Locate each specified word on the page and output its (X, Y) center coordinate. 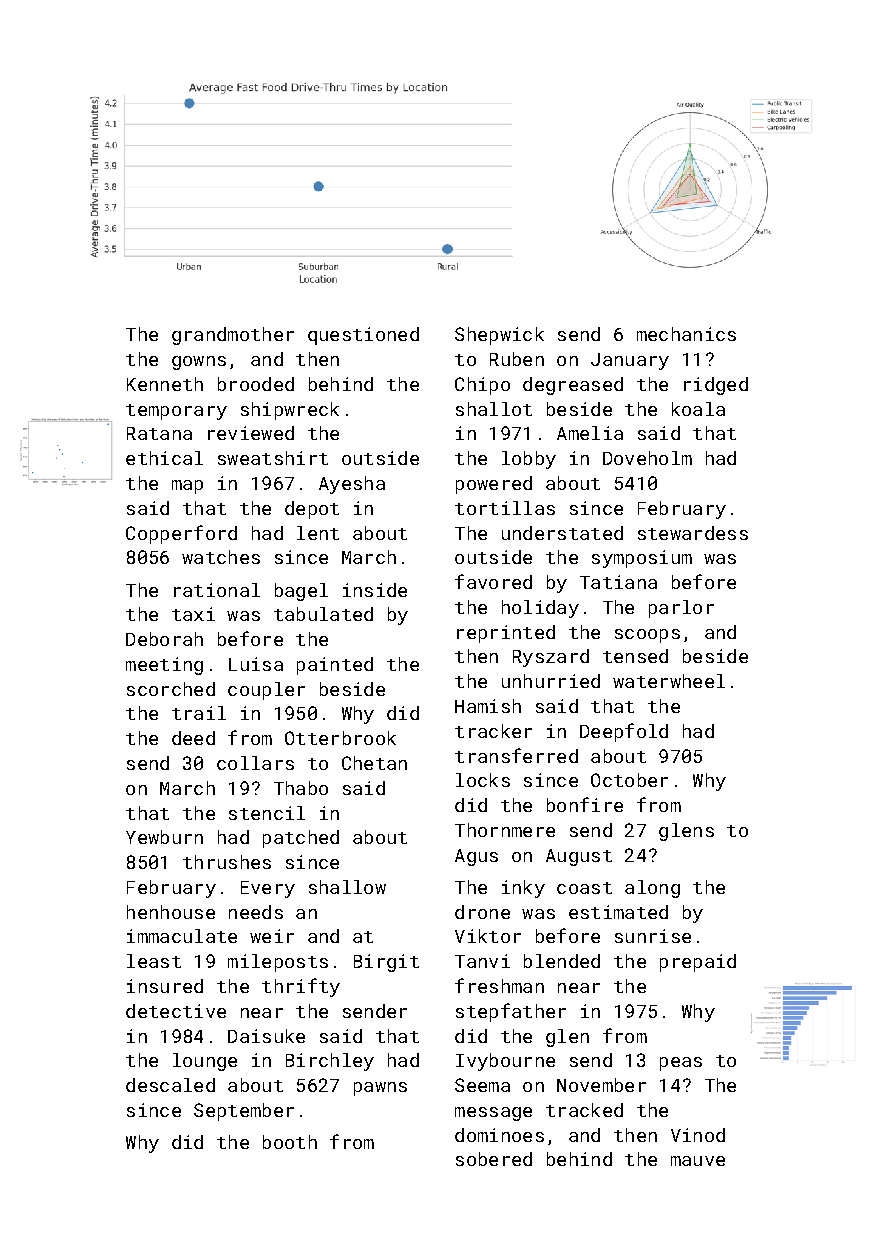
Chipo (482, 386)
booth (290, 1142)
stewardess (693, 533)
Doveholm (647, 458)
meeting (164, 666)
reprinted (506, 634)
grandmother (233, 336)
